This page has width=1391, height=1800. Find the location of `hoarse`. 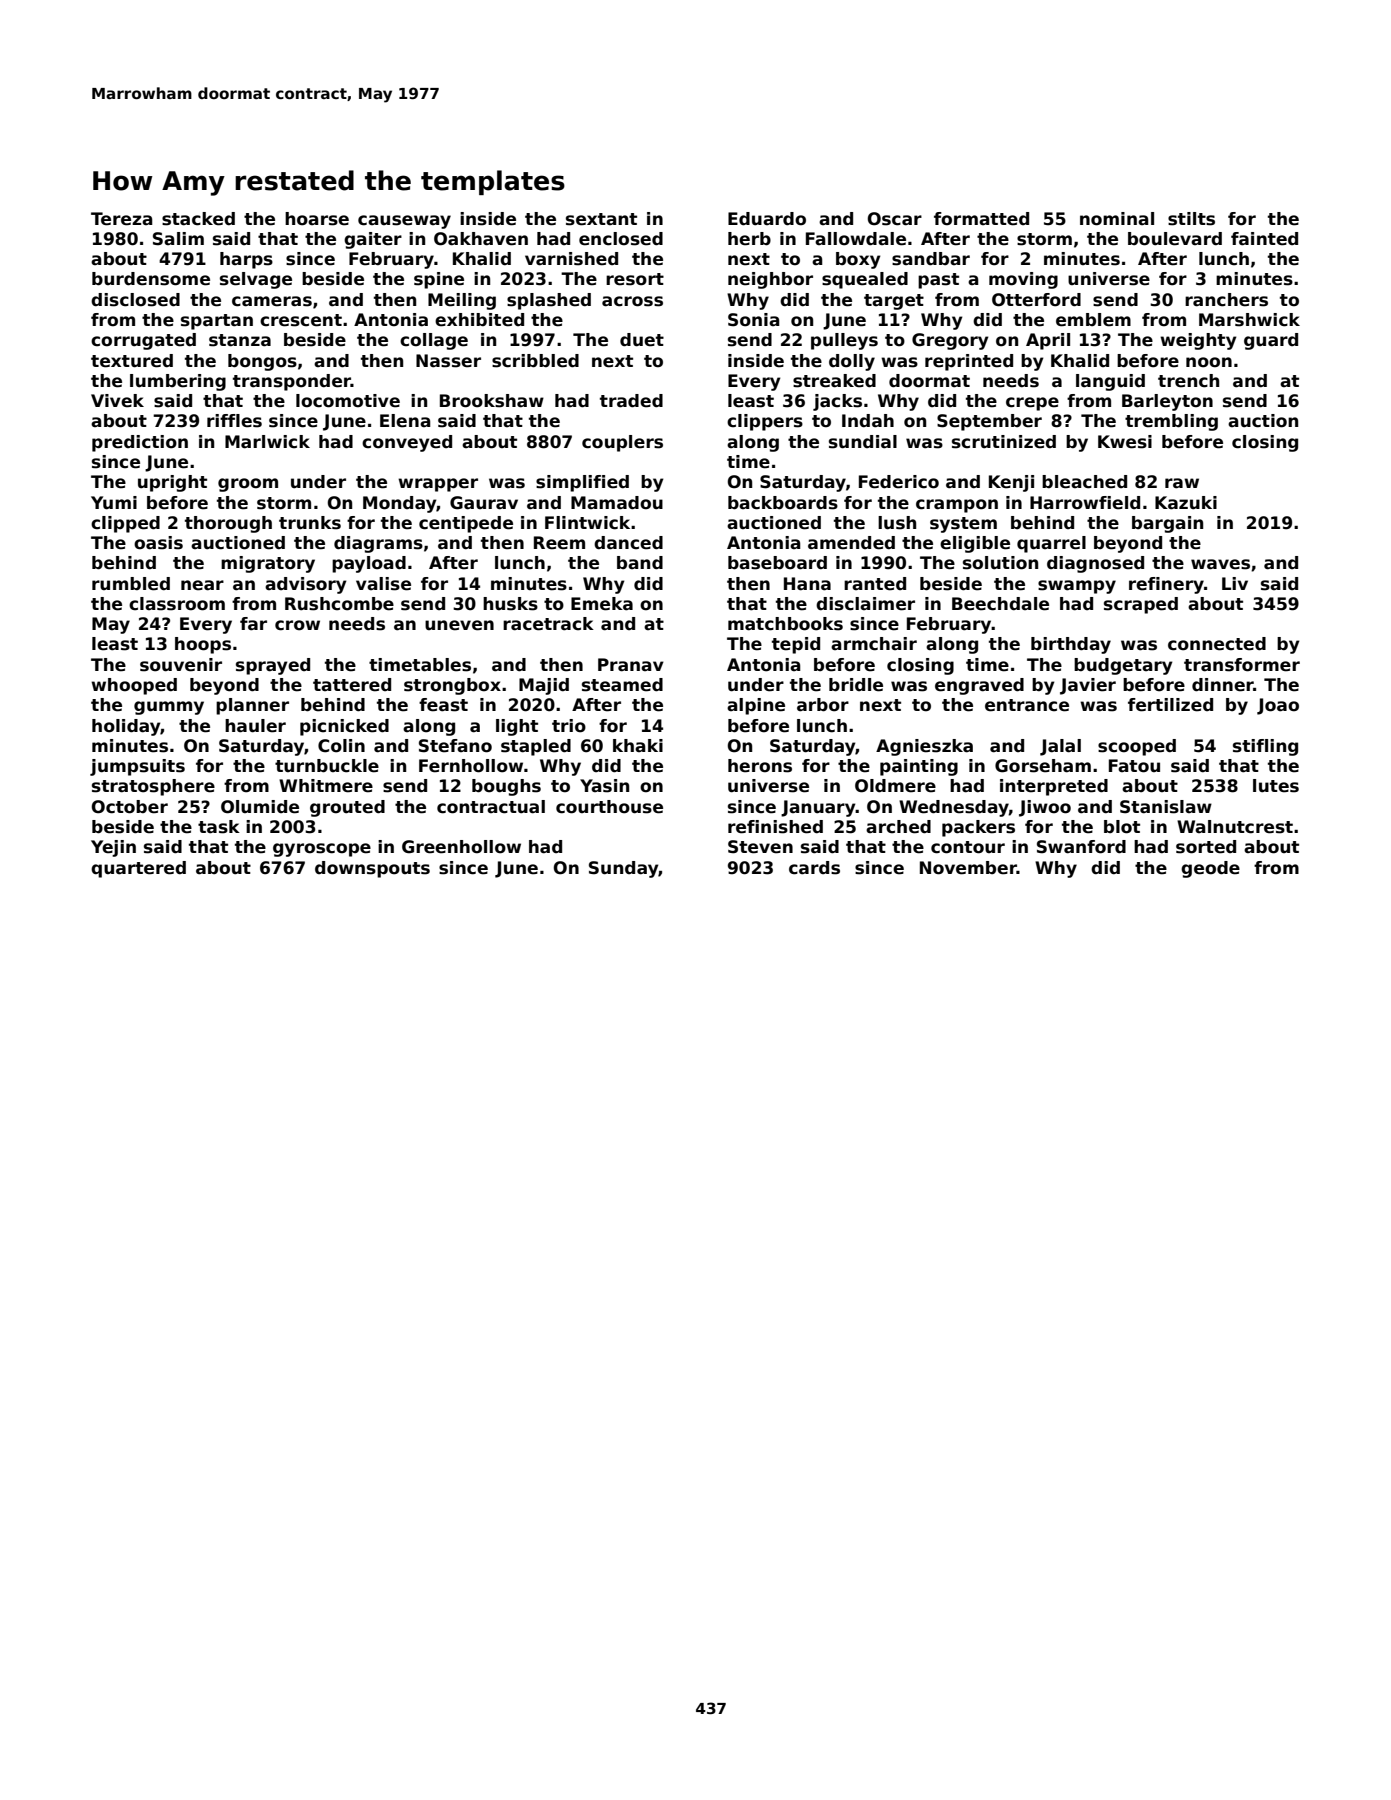

hoarse is located at coordinates (317, 219).
